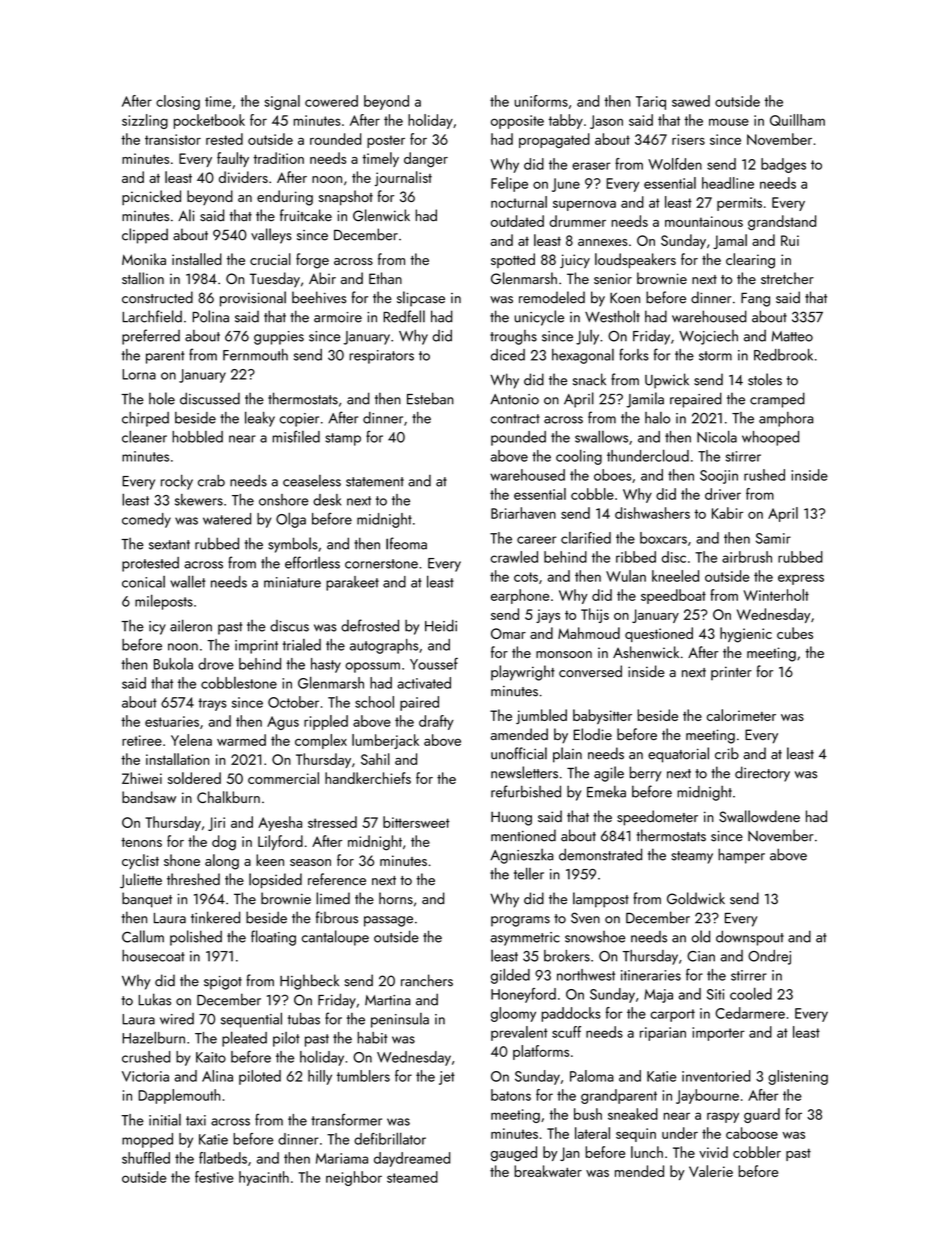  Describe the element at coordinates (657, 418) in the screenshot. I see `halo` at that location.
